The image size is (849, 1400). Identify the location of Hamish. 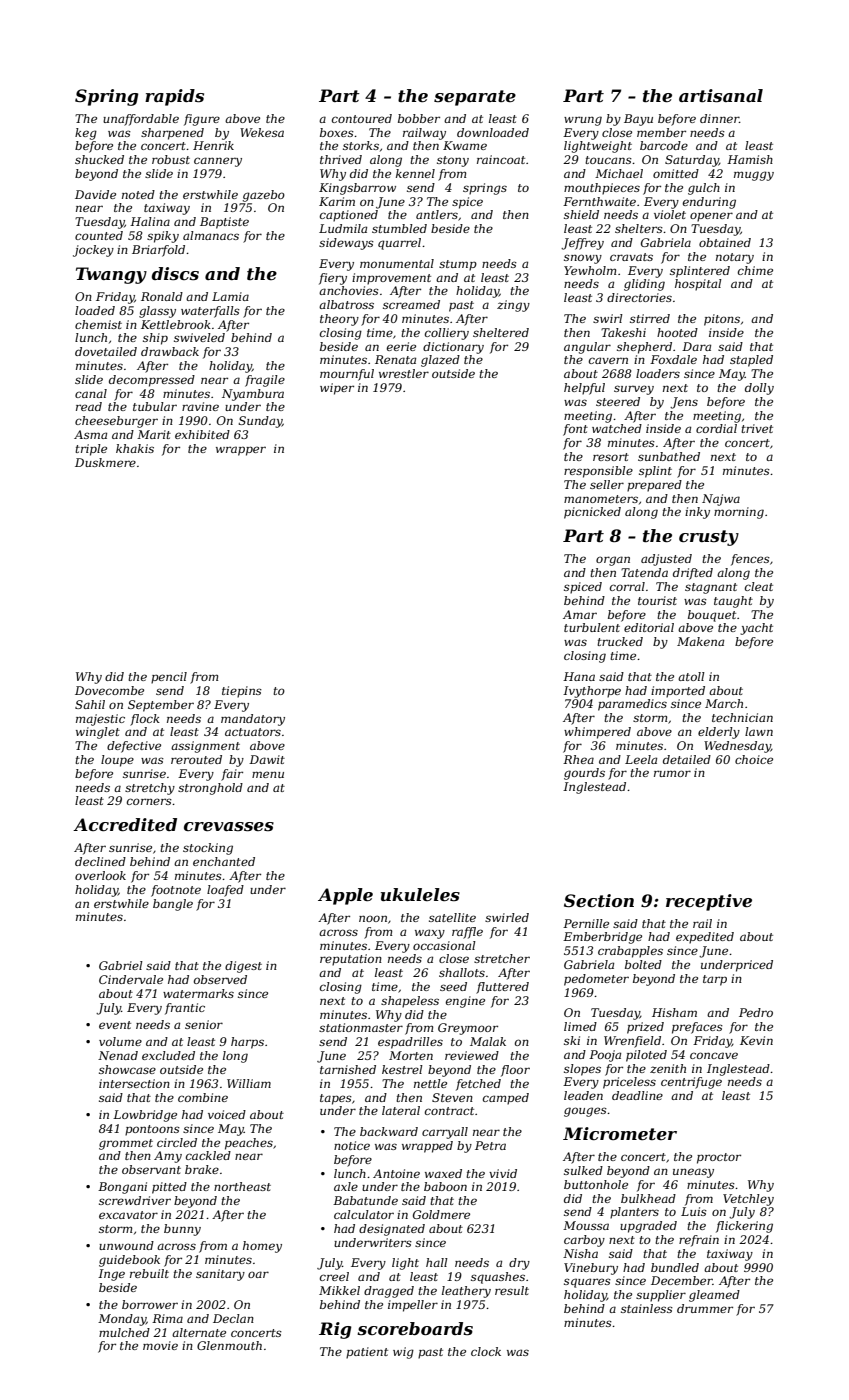
(750, 159).
